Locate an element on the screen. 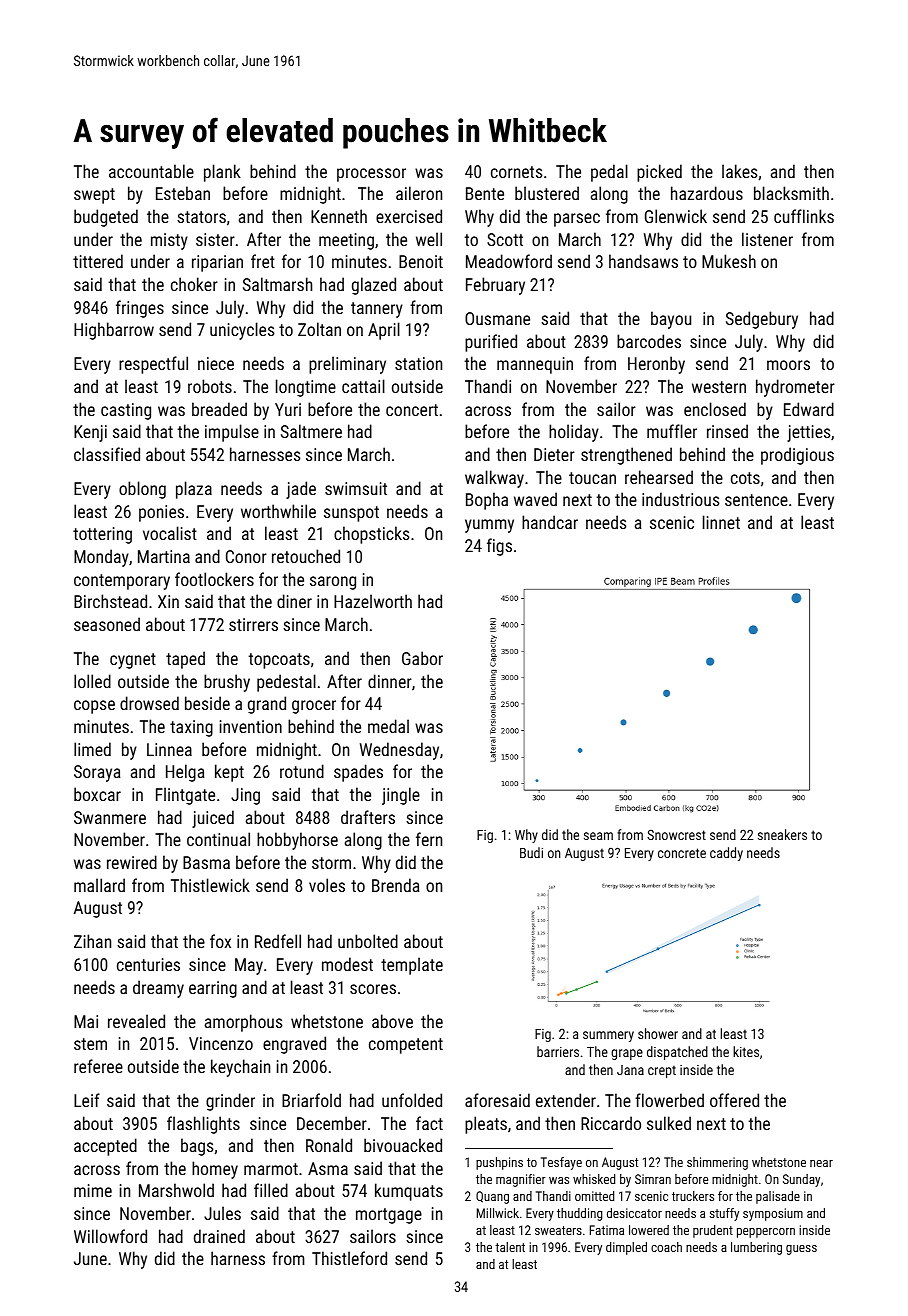 The image size is (908, 1316). cufflinks is located at coordinates (804, 216).
